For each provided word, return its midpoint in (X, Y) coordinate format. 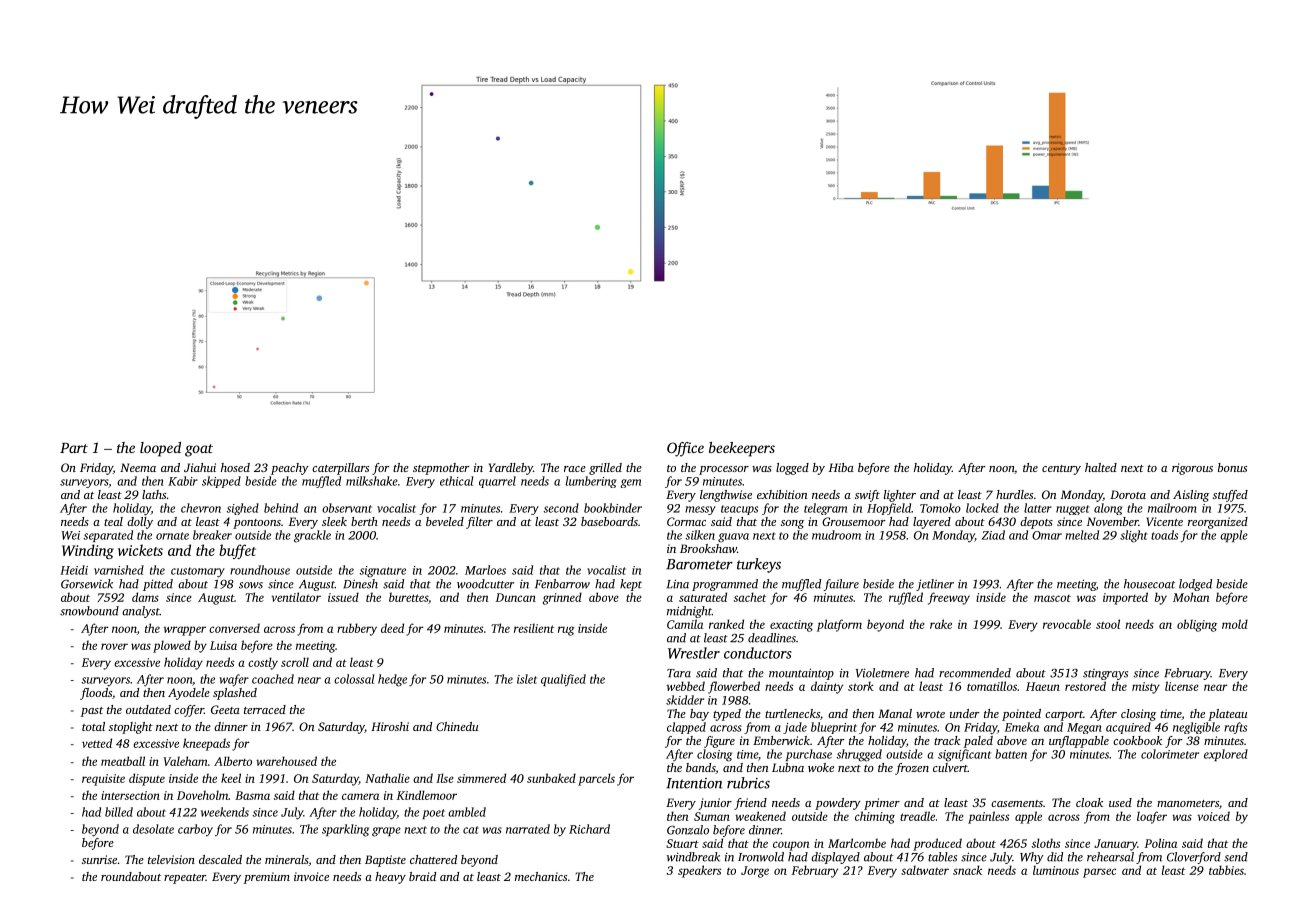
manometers (1188, 803)
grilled (605, 469)
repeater (185, 879)
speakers (699, 871)
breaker (212, 535)
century (1061, 470)
